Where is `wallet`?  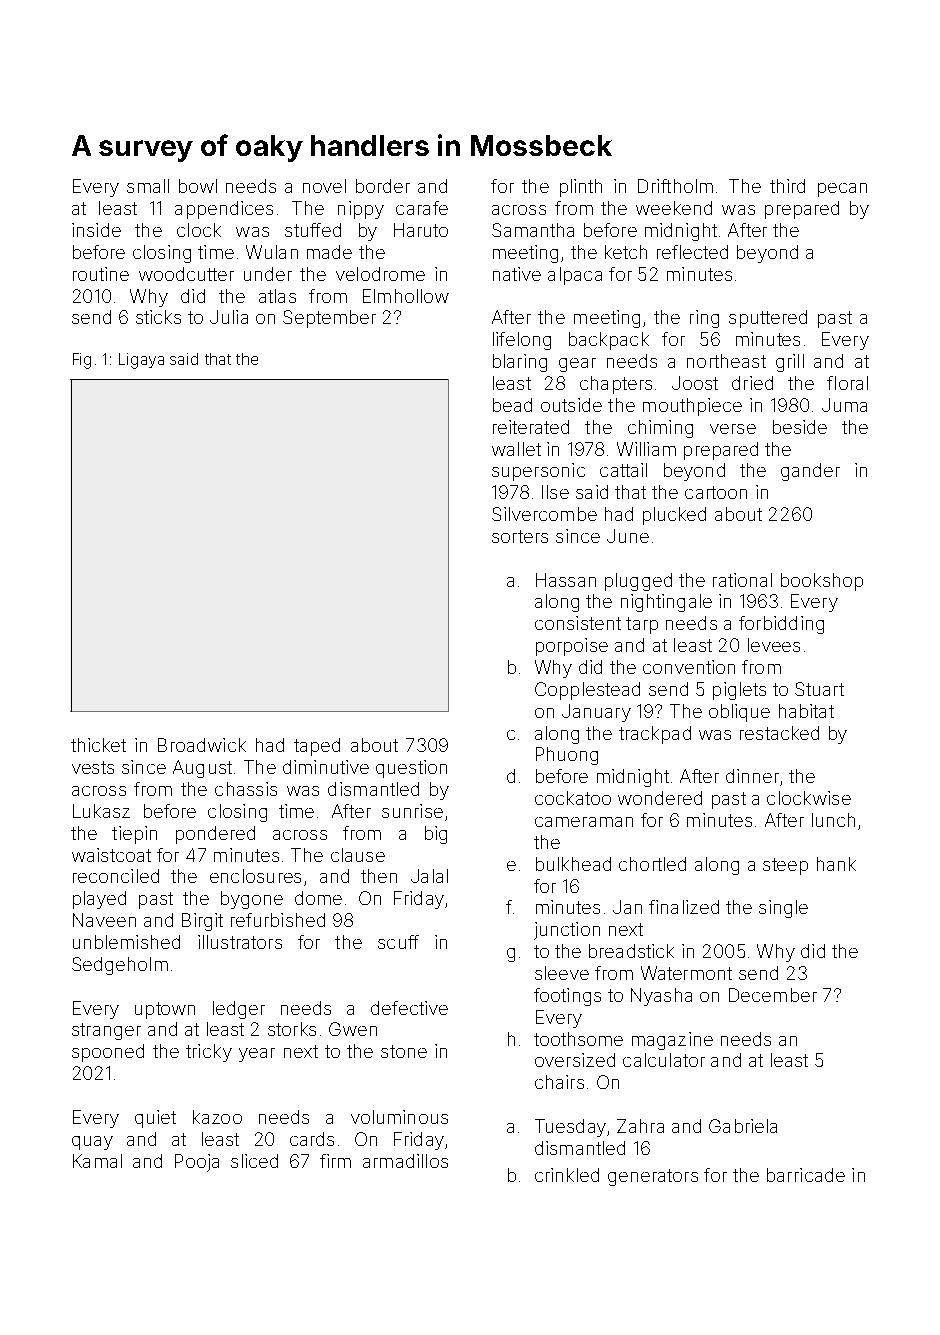
wallet is located at coordinates (516, 449).
